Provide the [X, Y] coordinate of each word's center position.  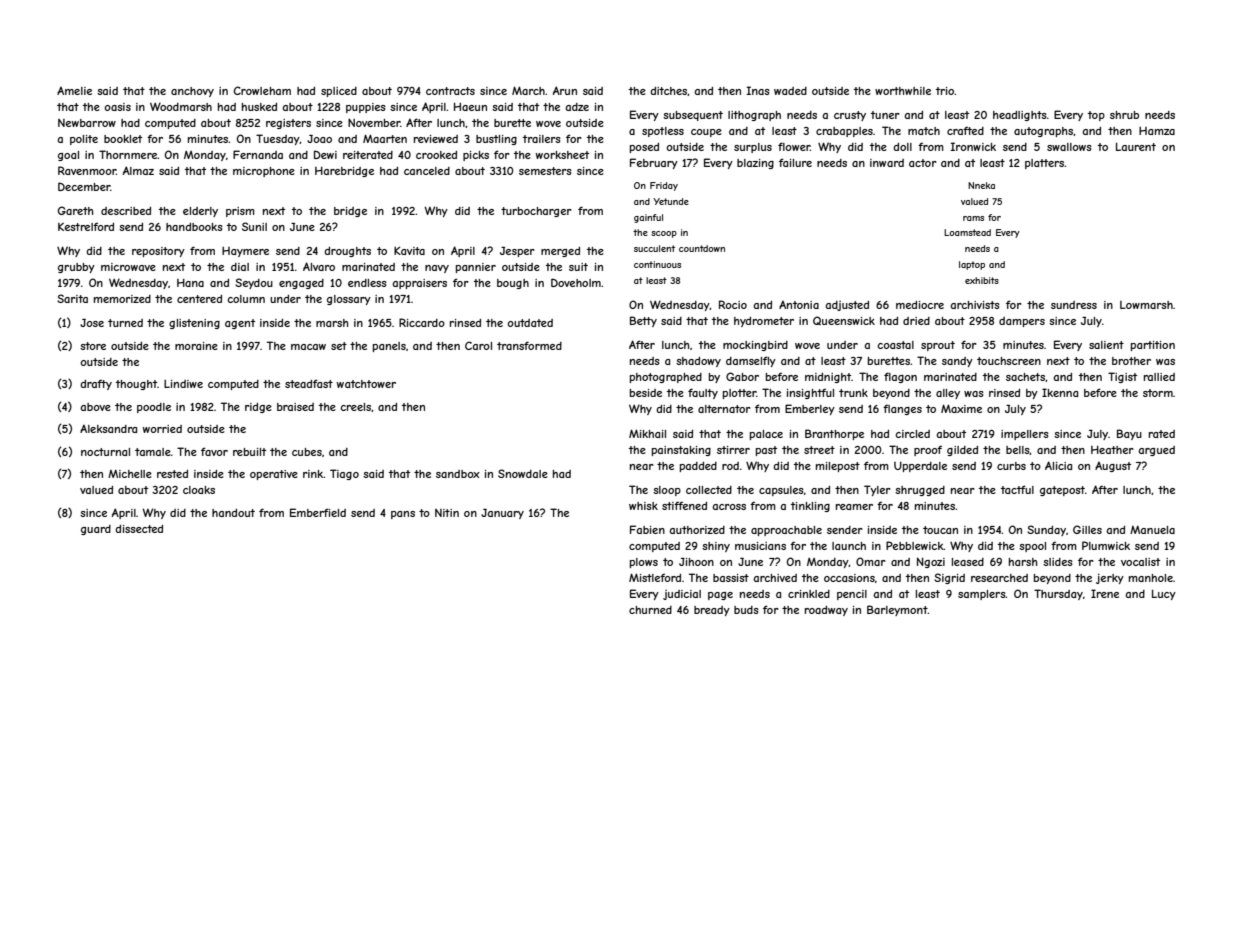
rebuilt [249, 452]
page [720, 596]
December [84, 186]
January [502, 514]
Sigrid [949, 578]
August [1113, 466]
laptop [972, 265]
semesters [545, 171]
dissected [139, 529]
